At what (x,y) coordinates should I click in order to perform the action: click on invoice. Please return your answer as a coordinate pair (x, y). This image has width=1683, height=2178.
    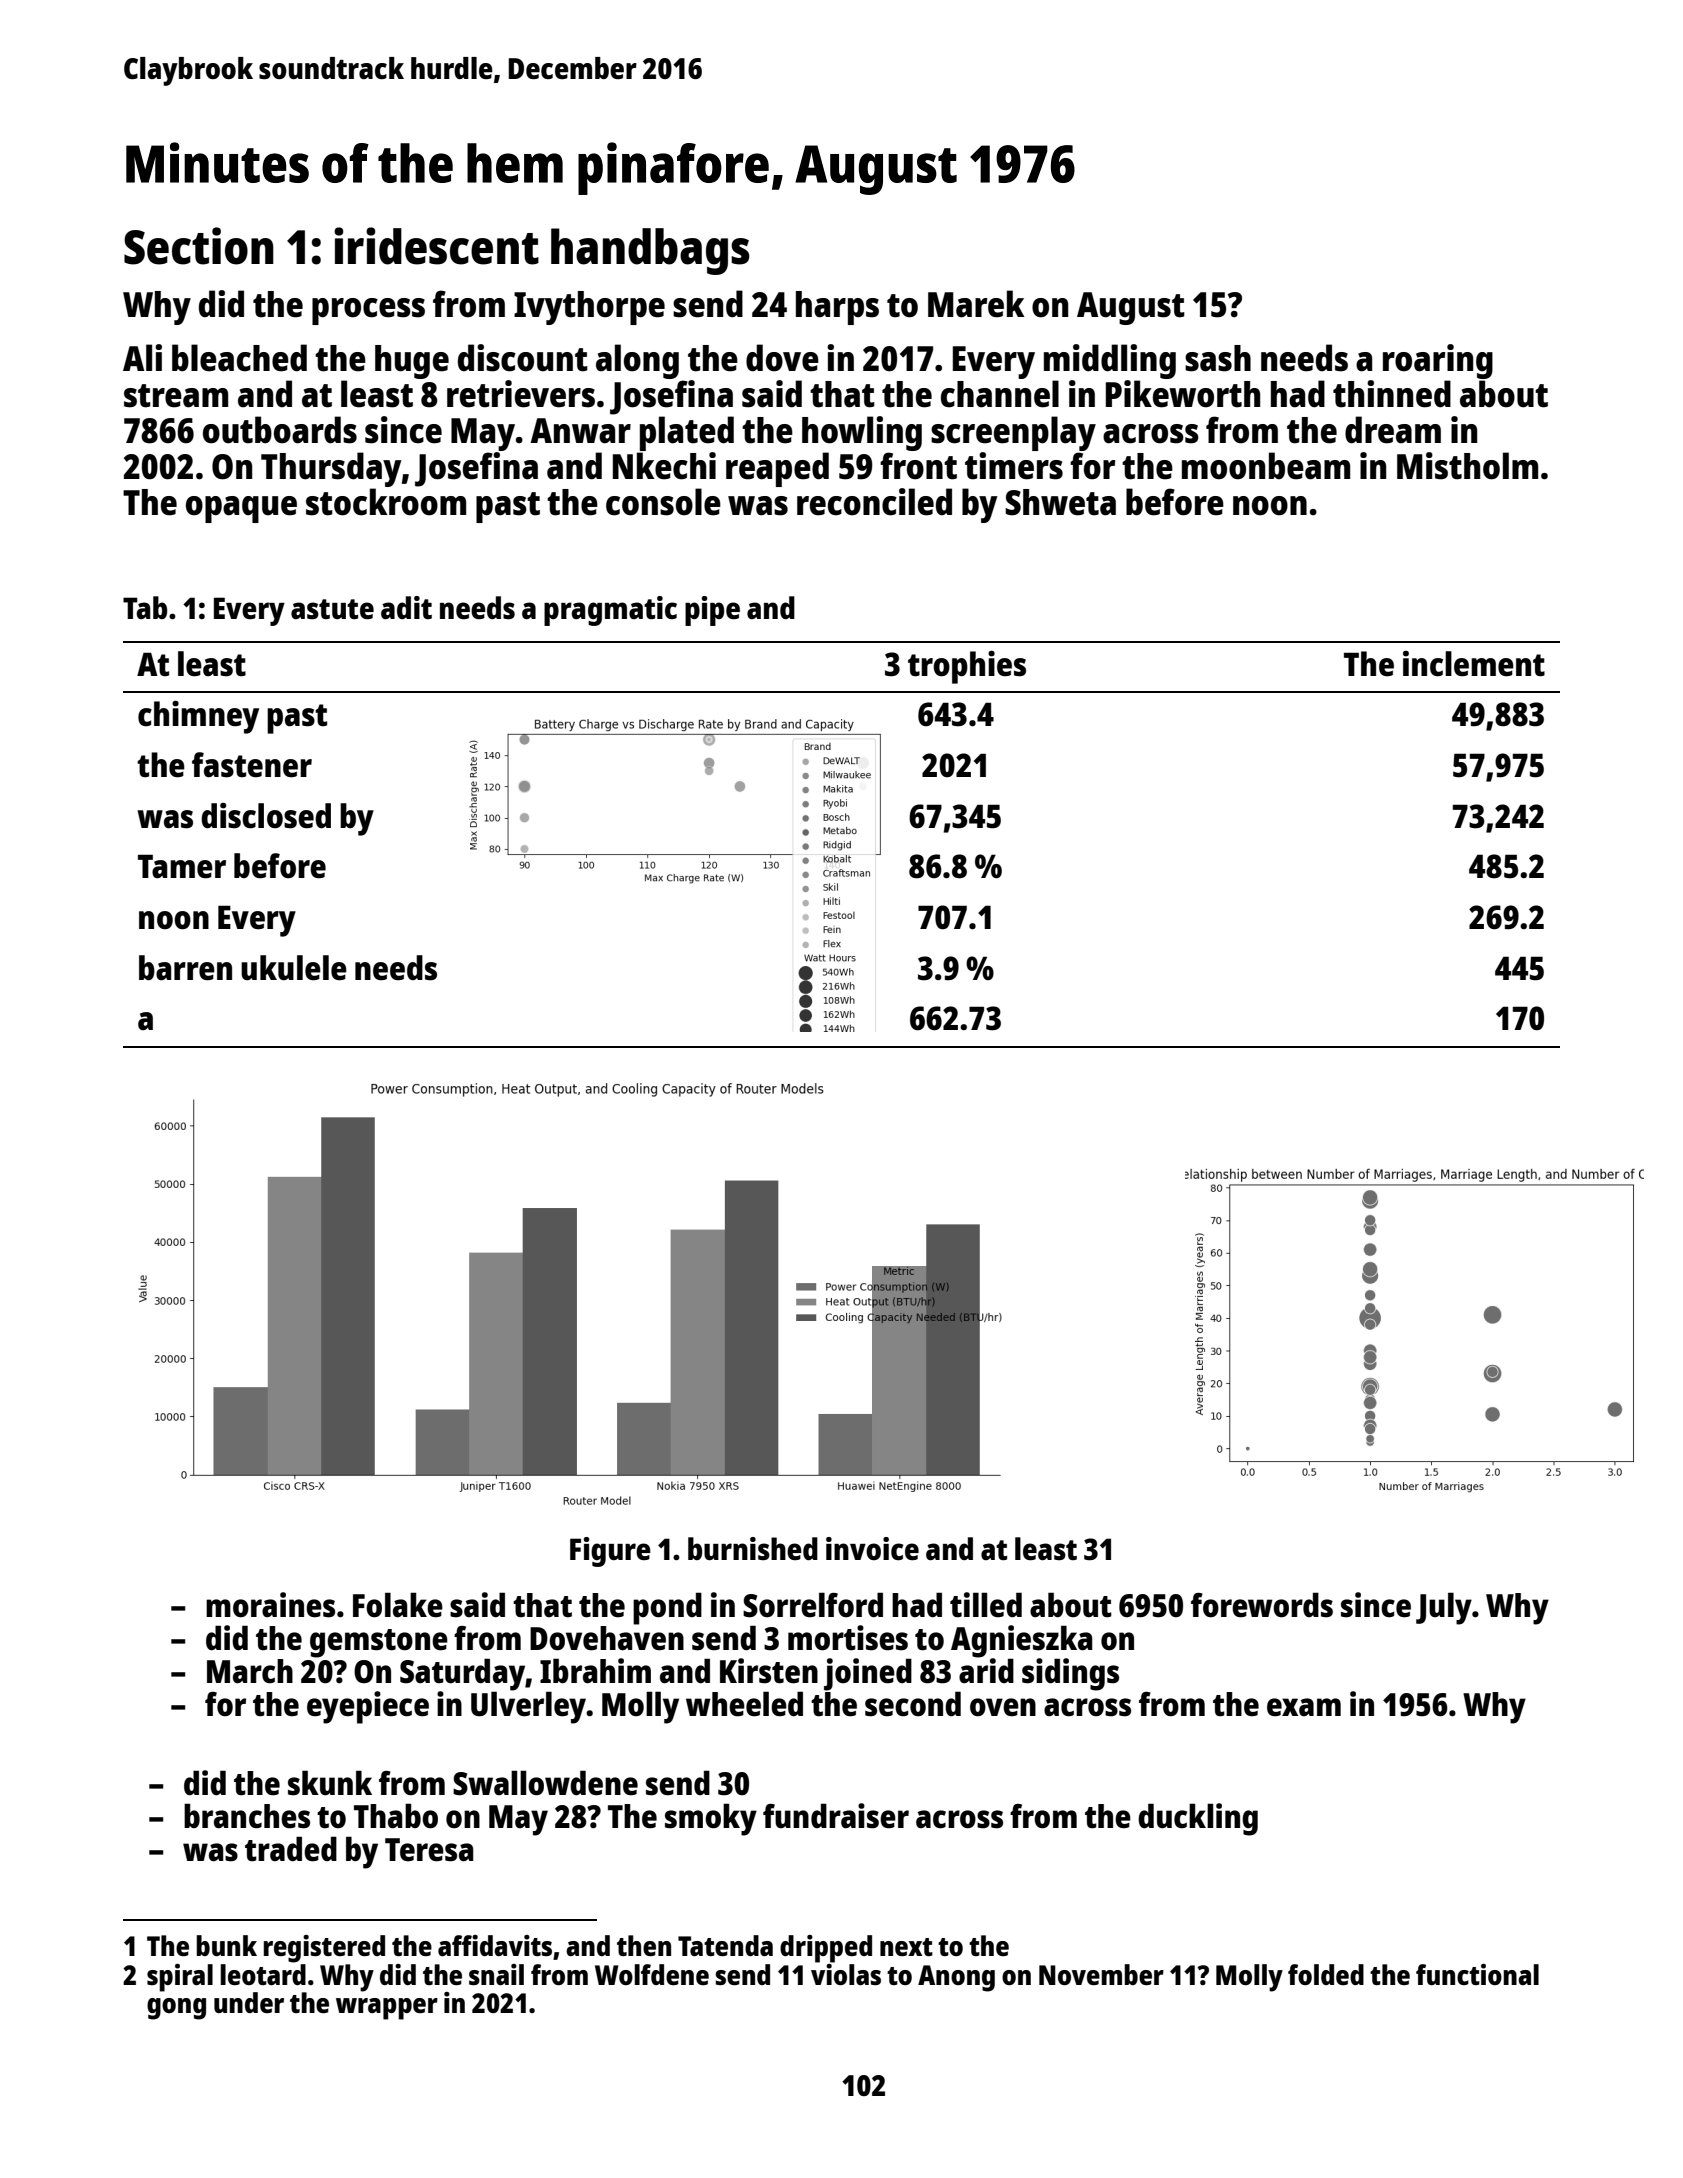
    Looking at the image, I should click on (872, 1548).
